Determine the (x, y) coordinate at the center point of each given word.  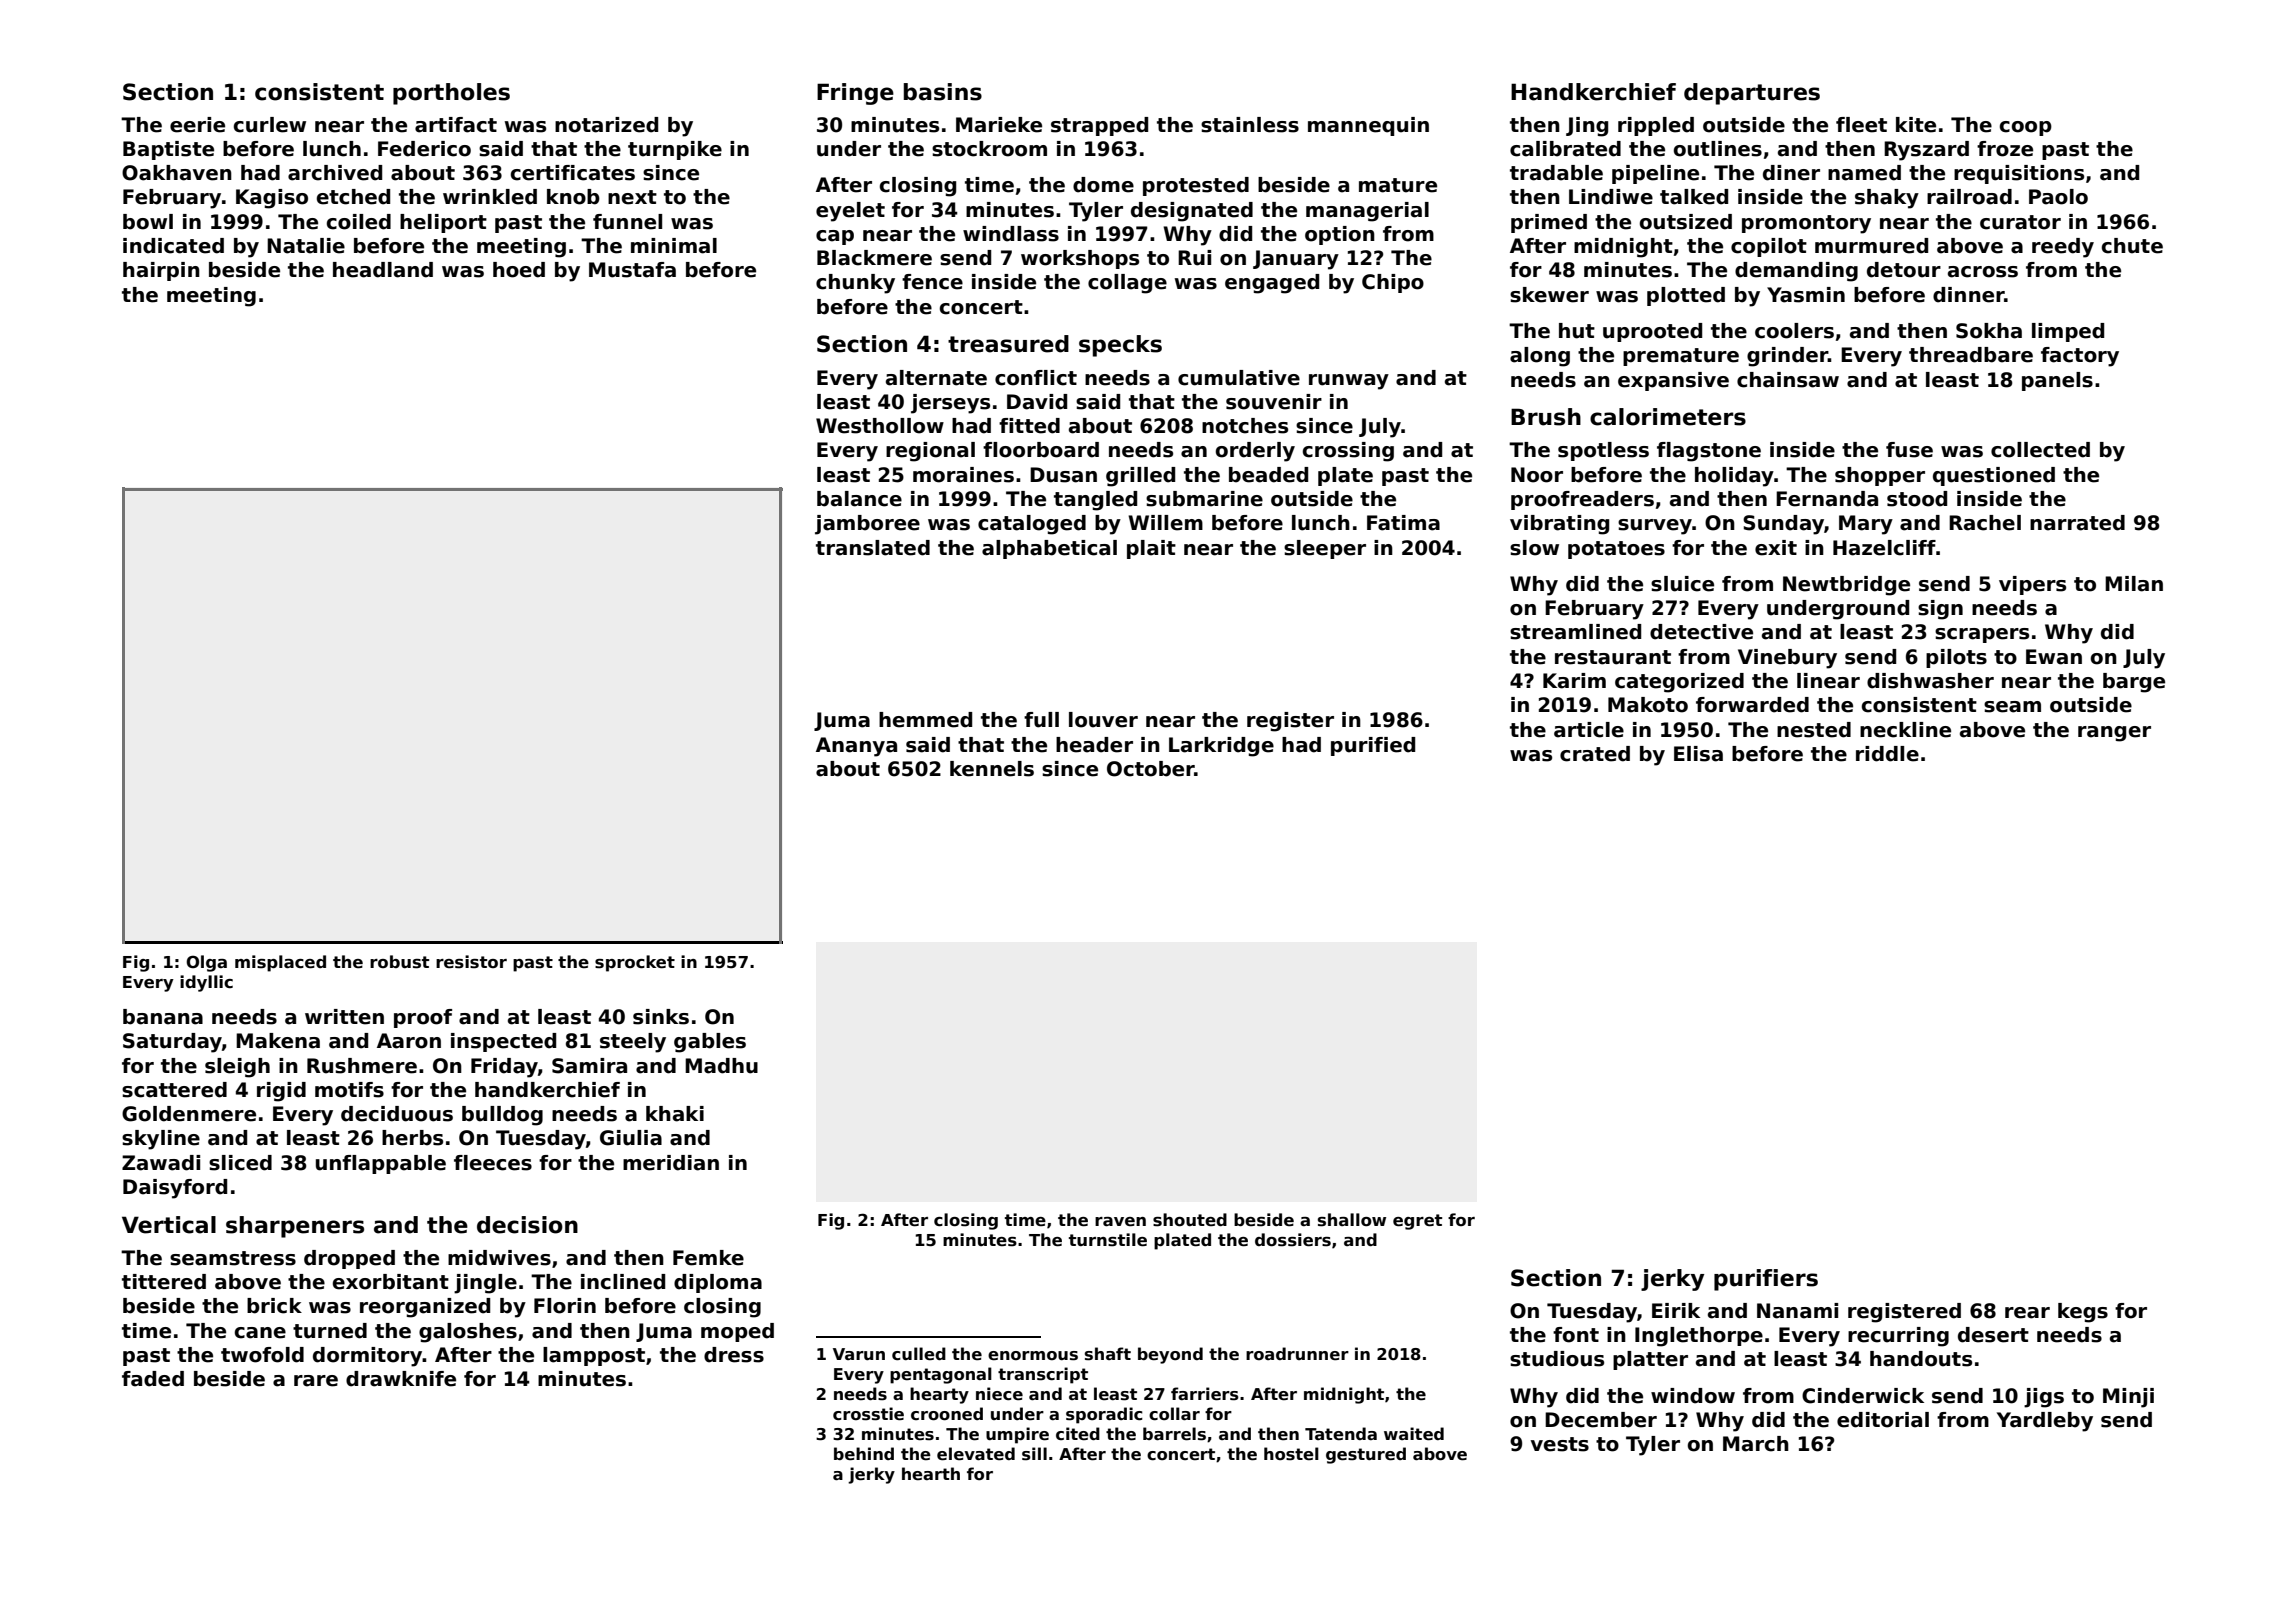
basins (943, 92)
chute (2132, 246)
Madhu (721, 1066)
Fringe (855, 94)
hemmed (925, 720)
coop (2026, 128)
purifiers (1766, 1280)
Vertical (169, 1225)
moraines (963, 475)
